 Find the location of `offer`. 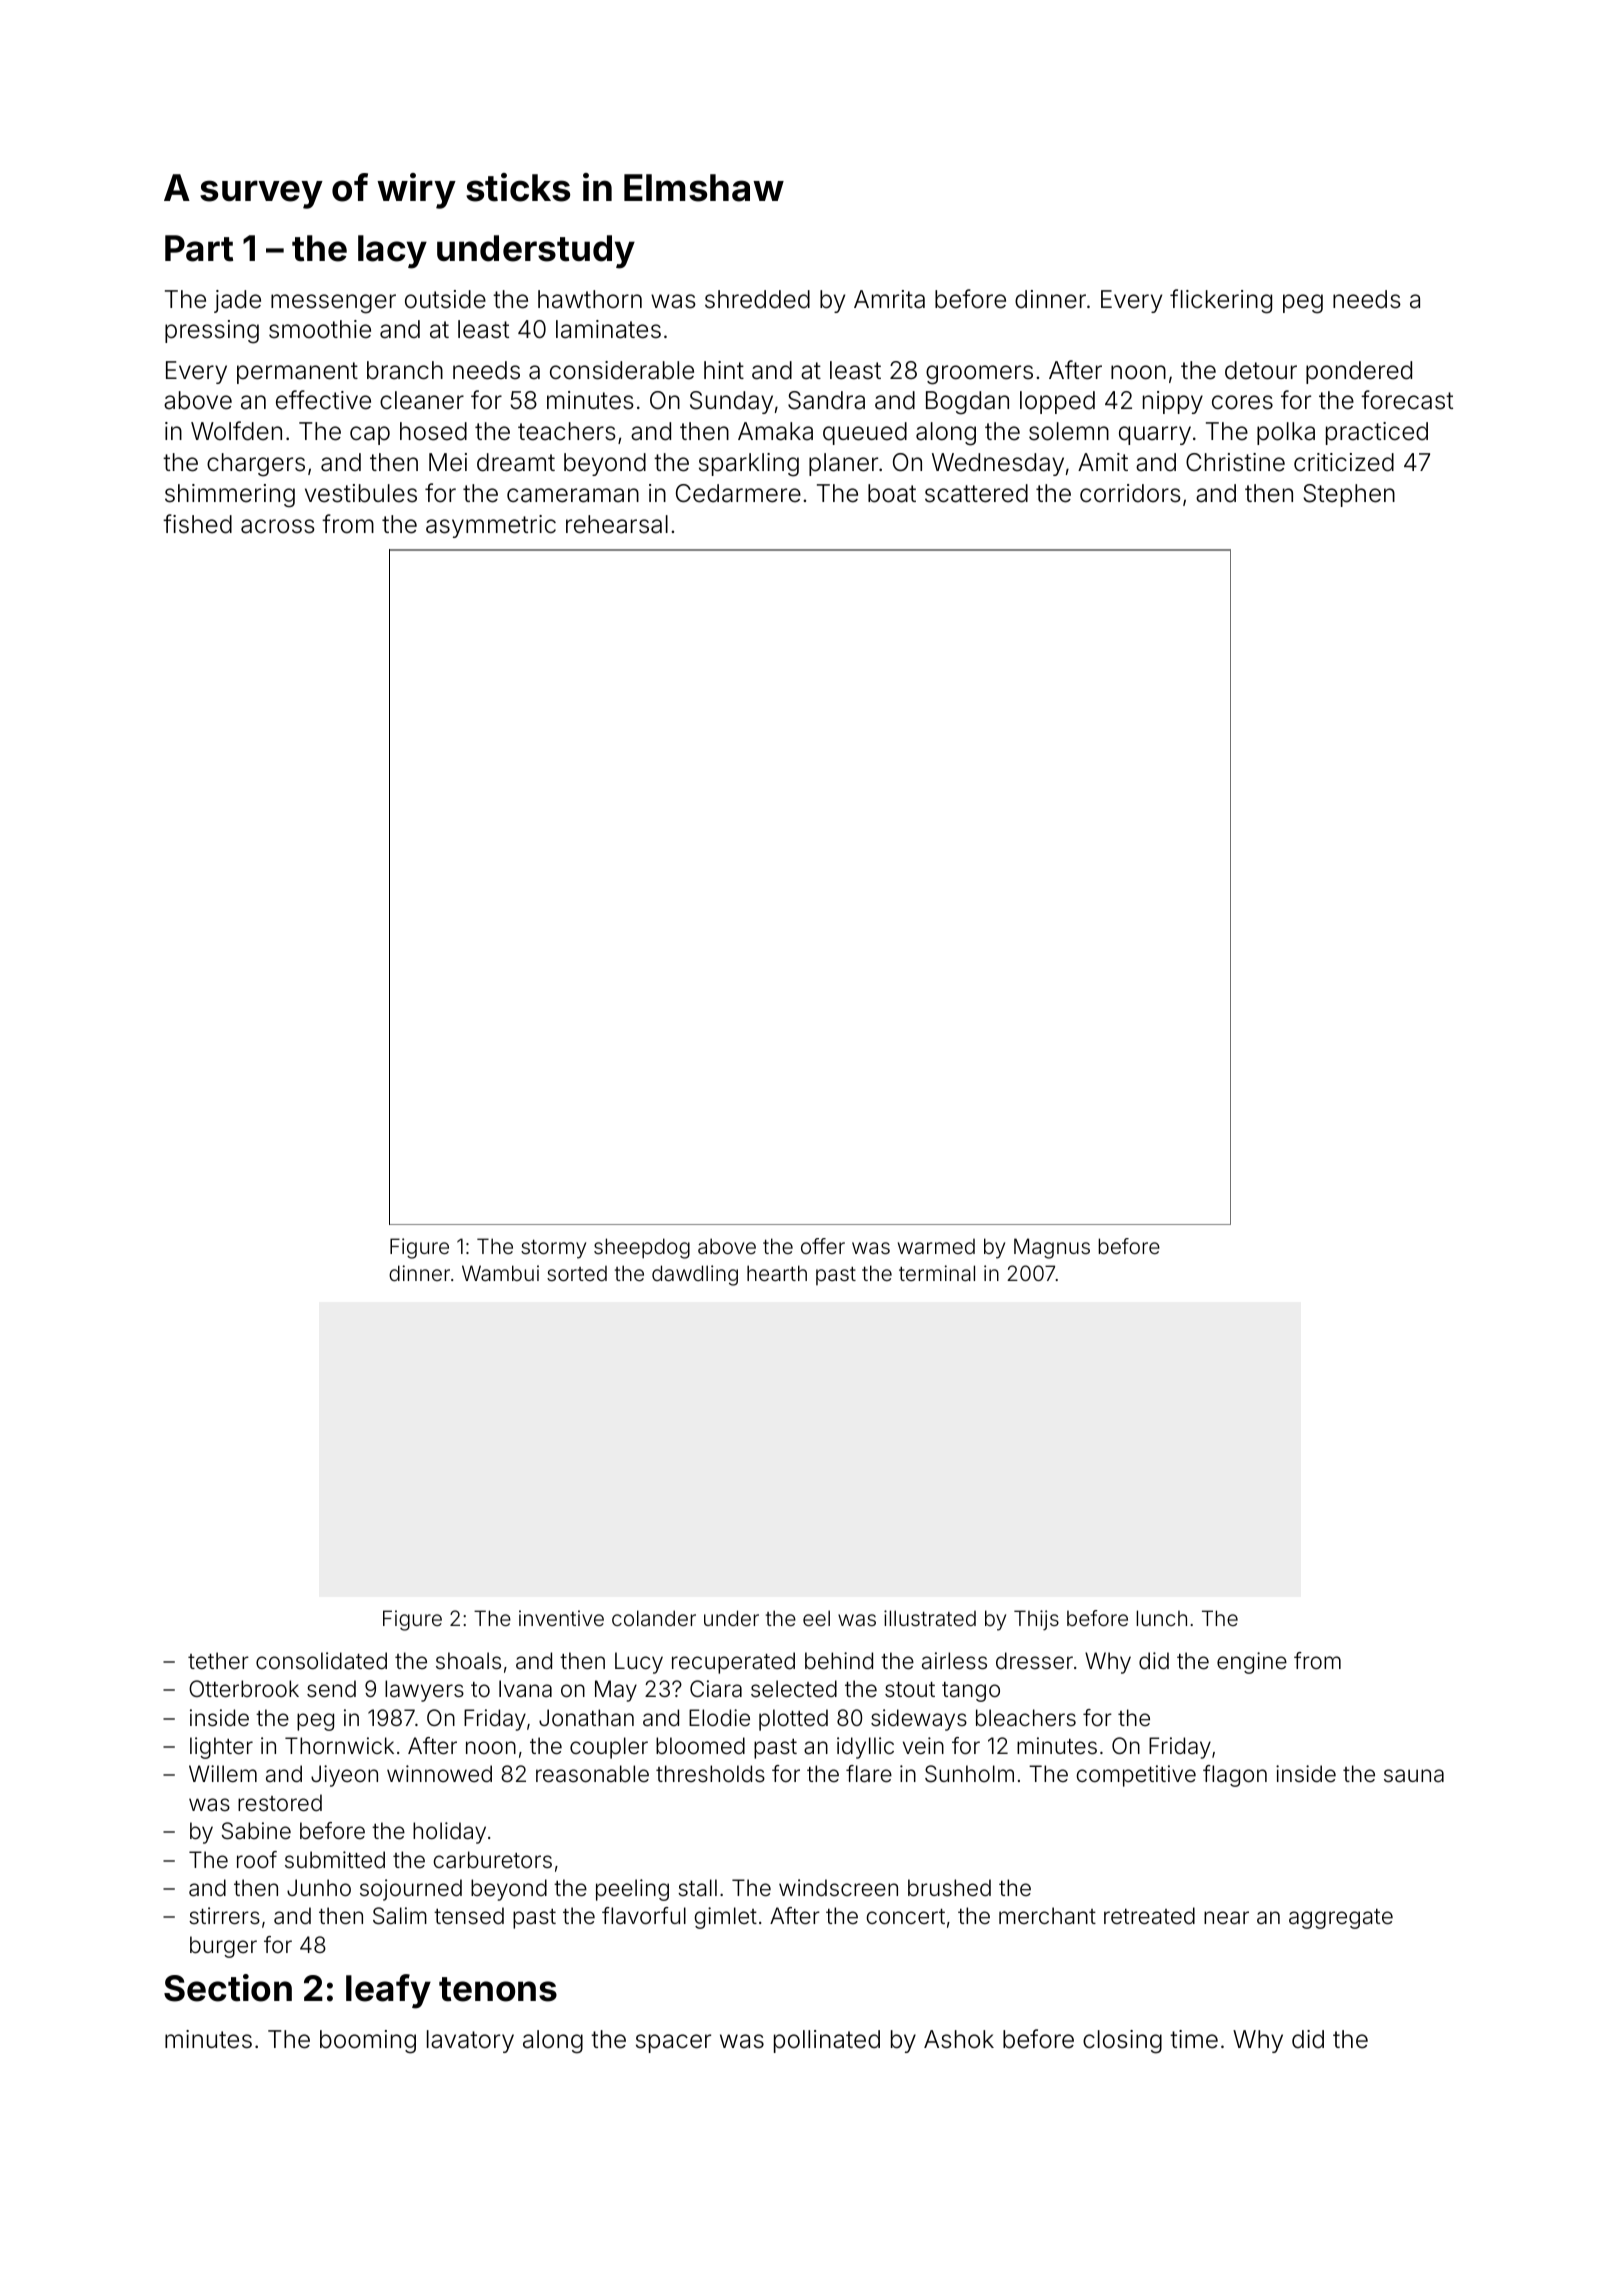

offer is located at coordinates (823, 1246).
